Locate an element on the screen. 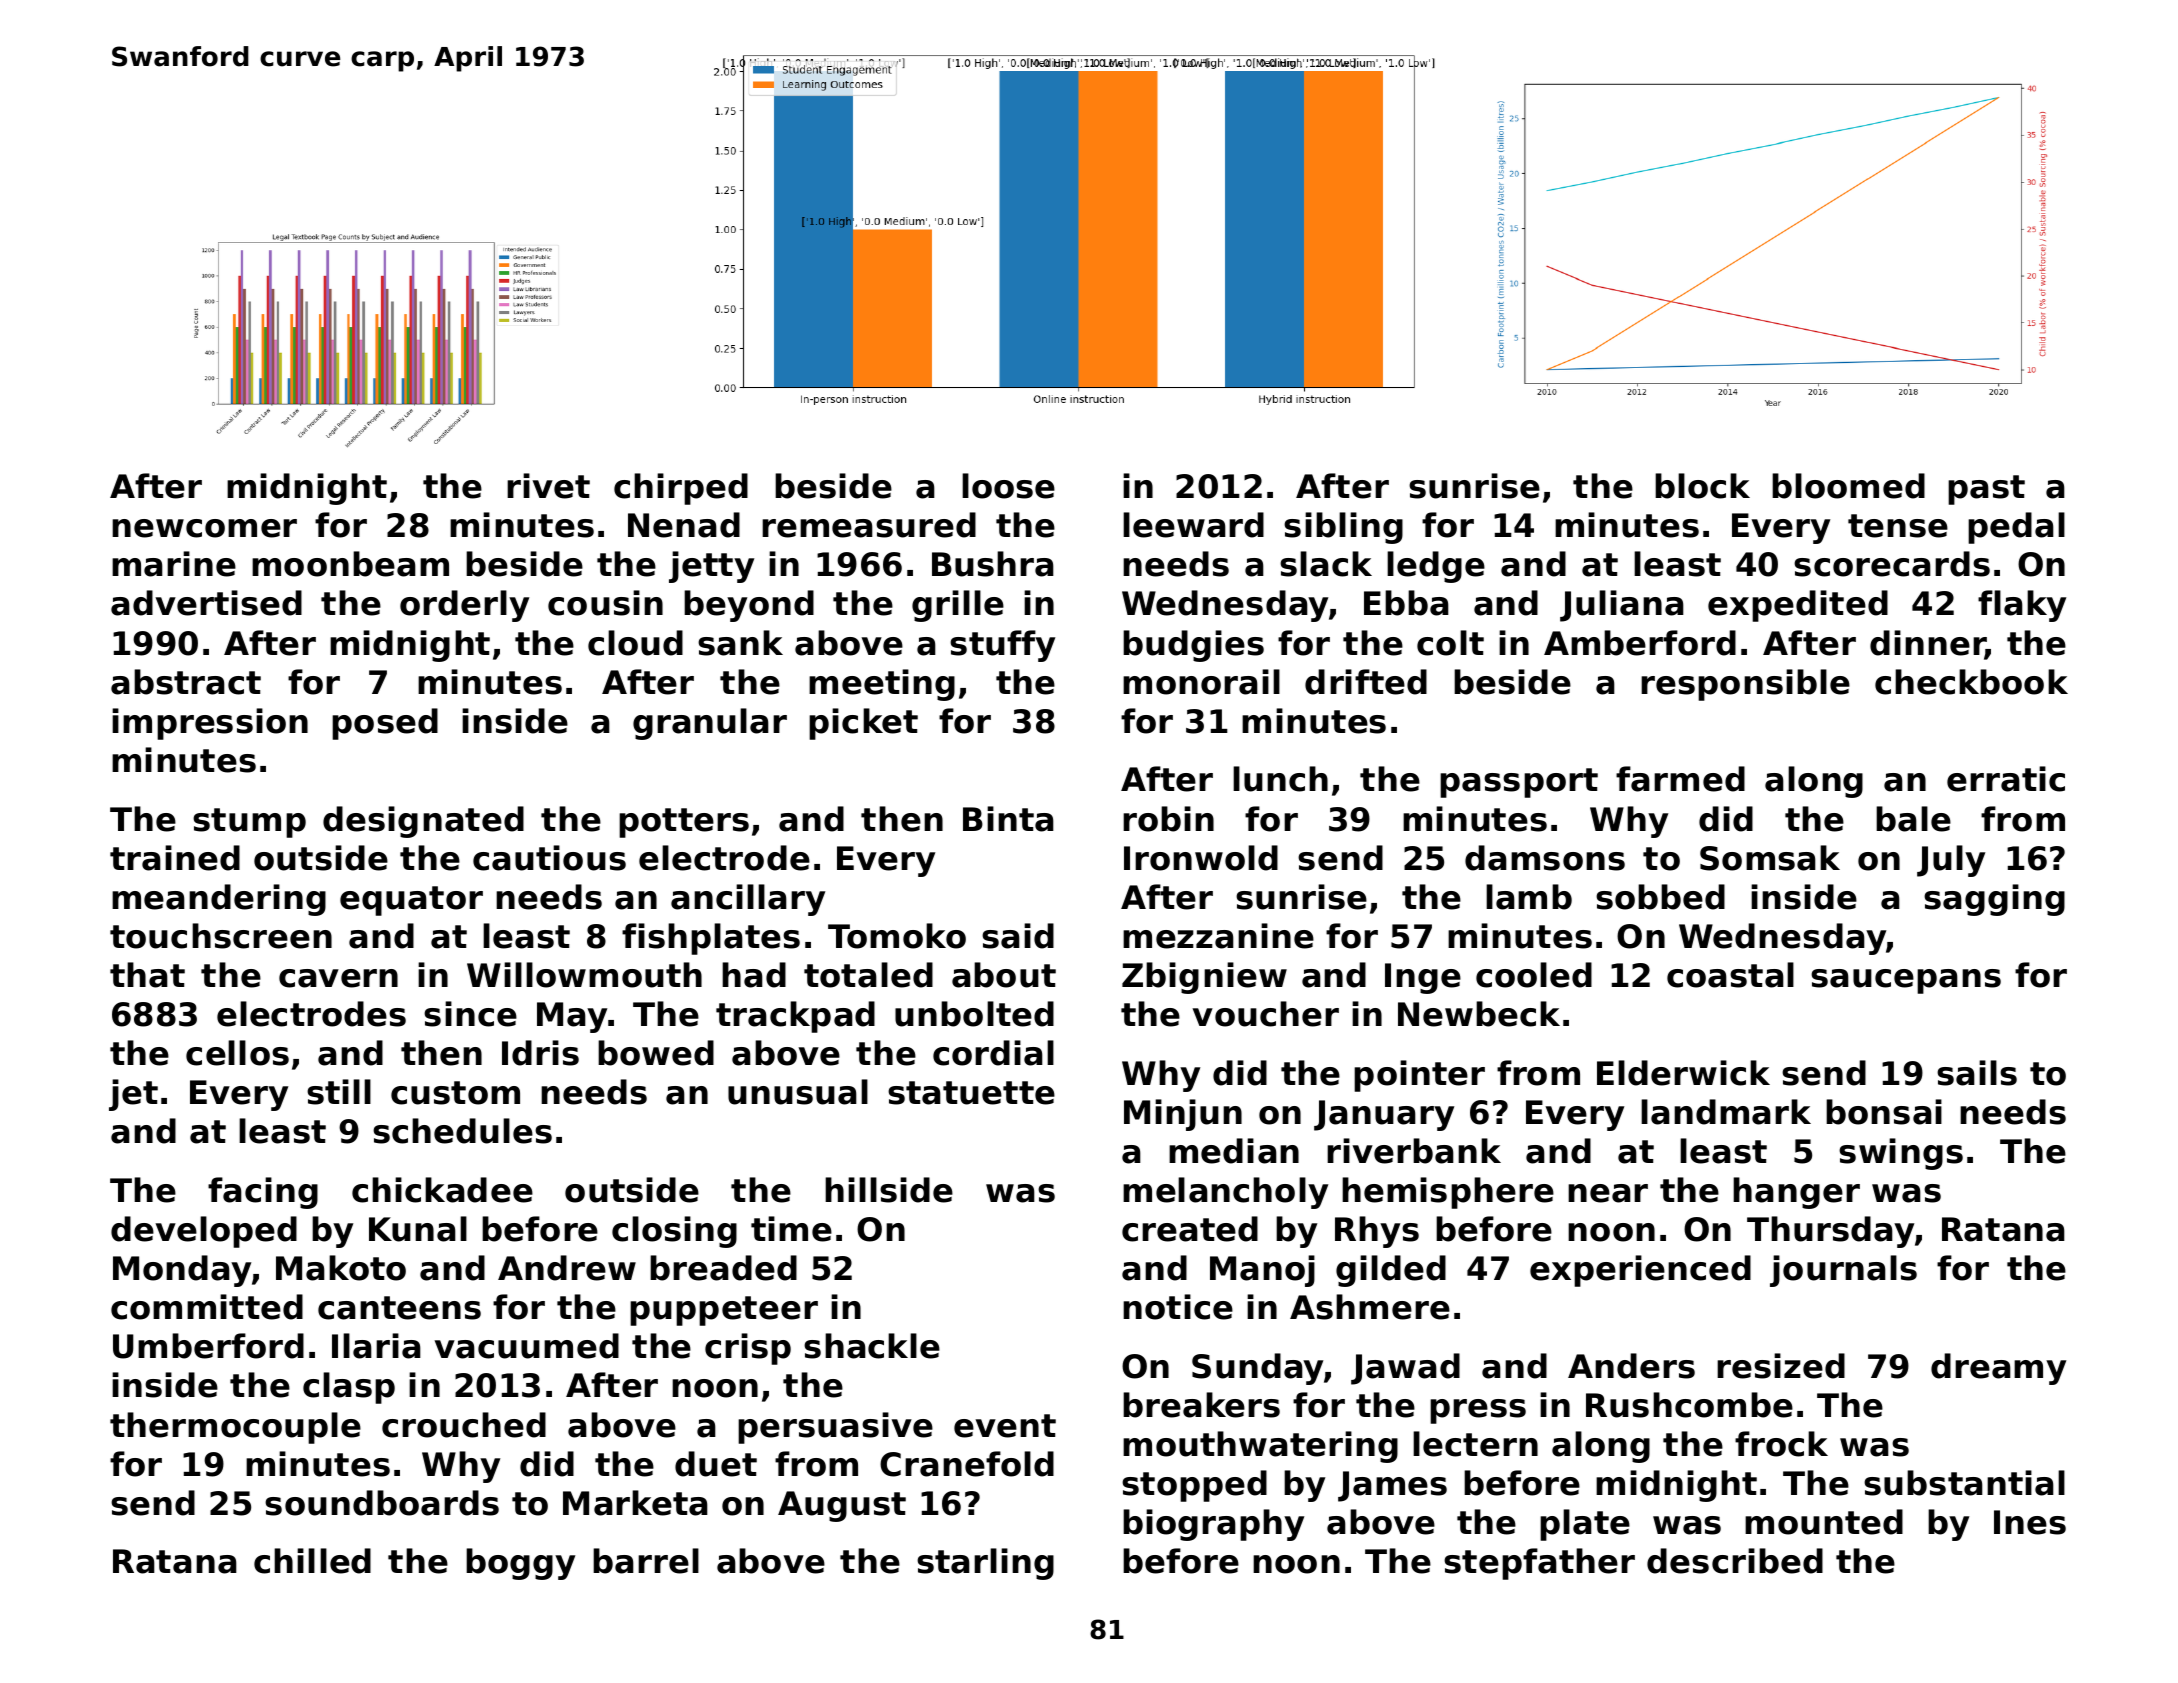  that is located at coordinates (147, 975).
